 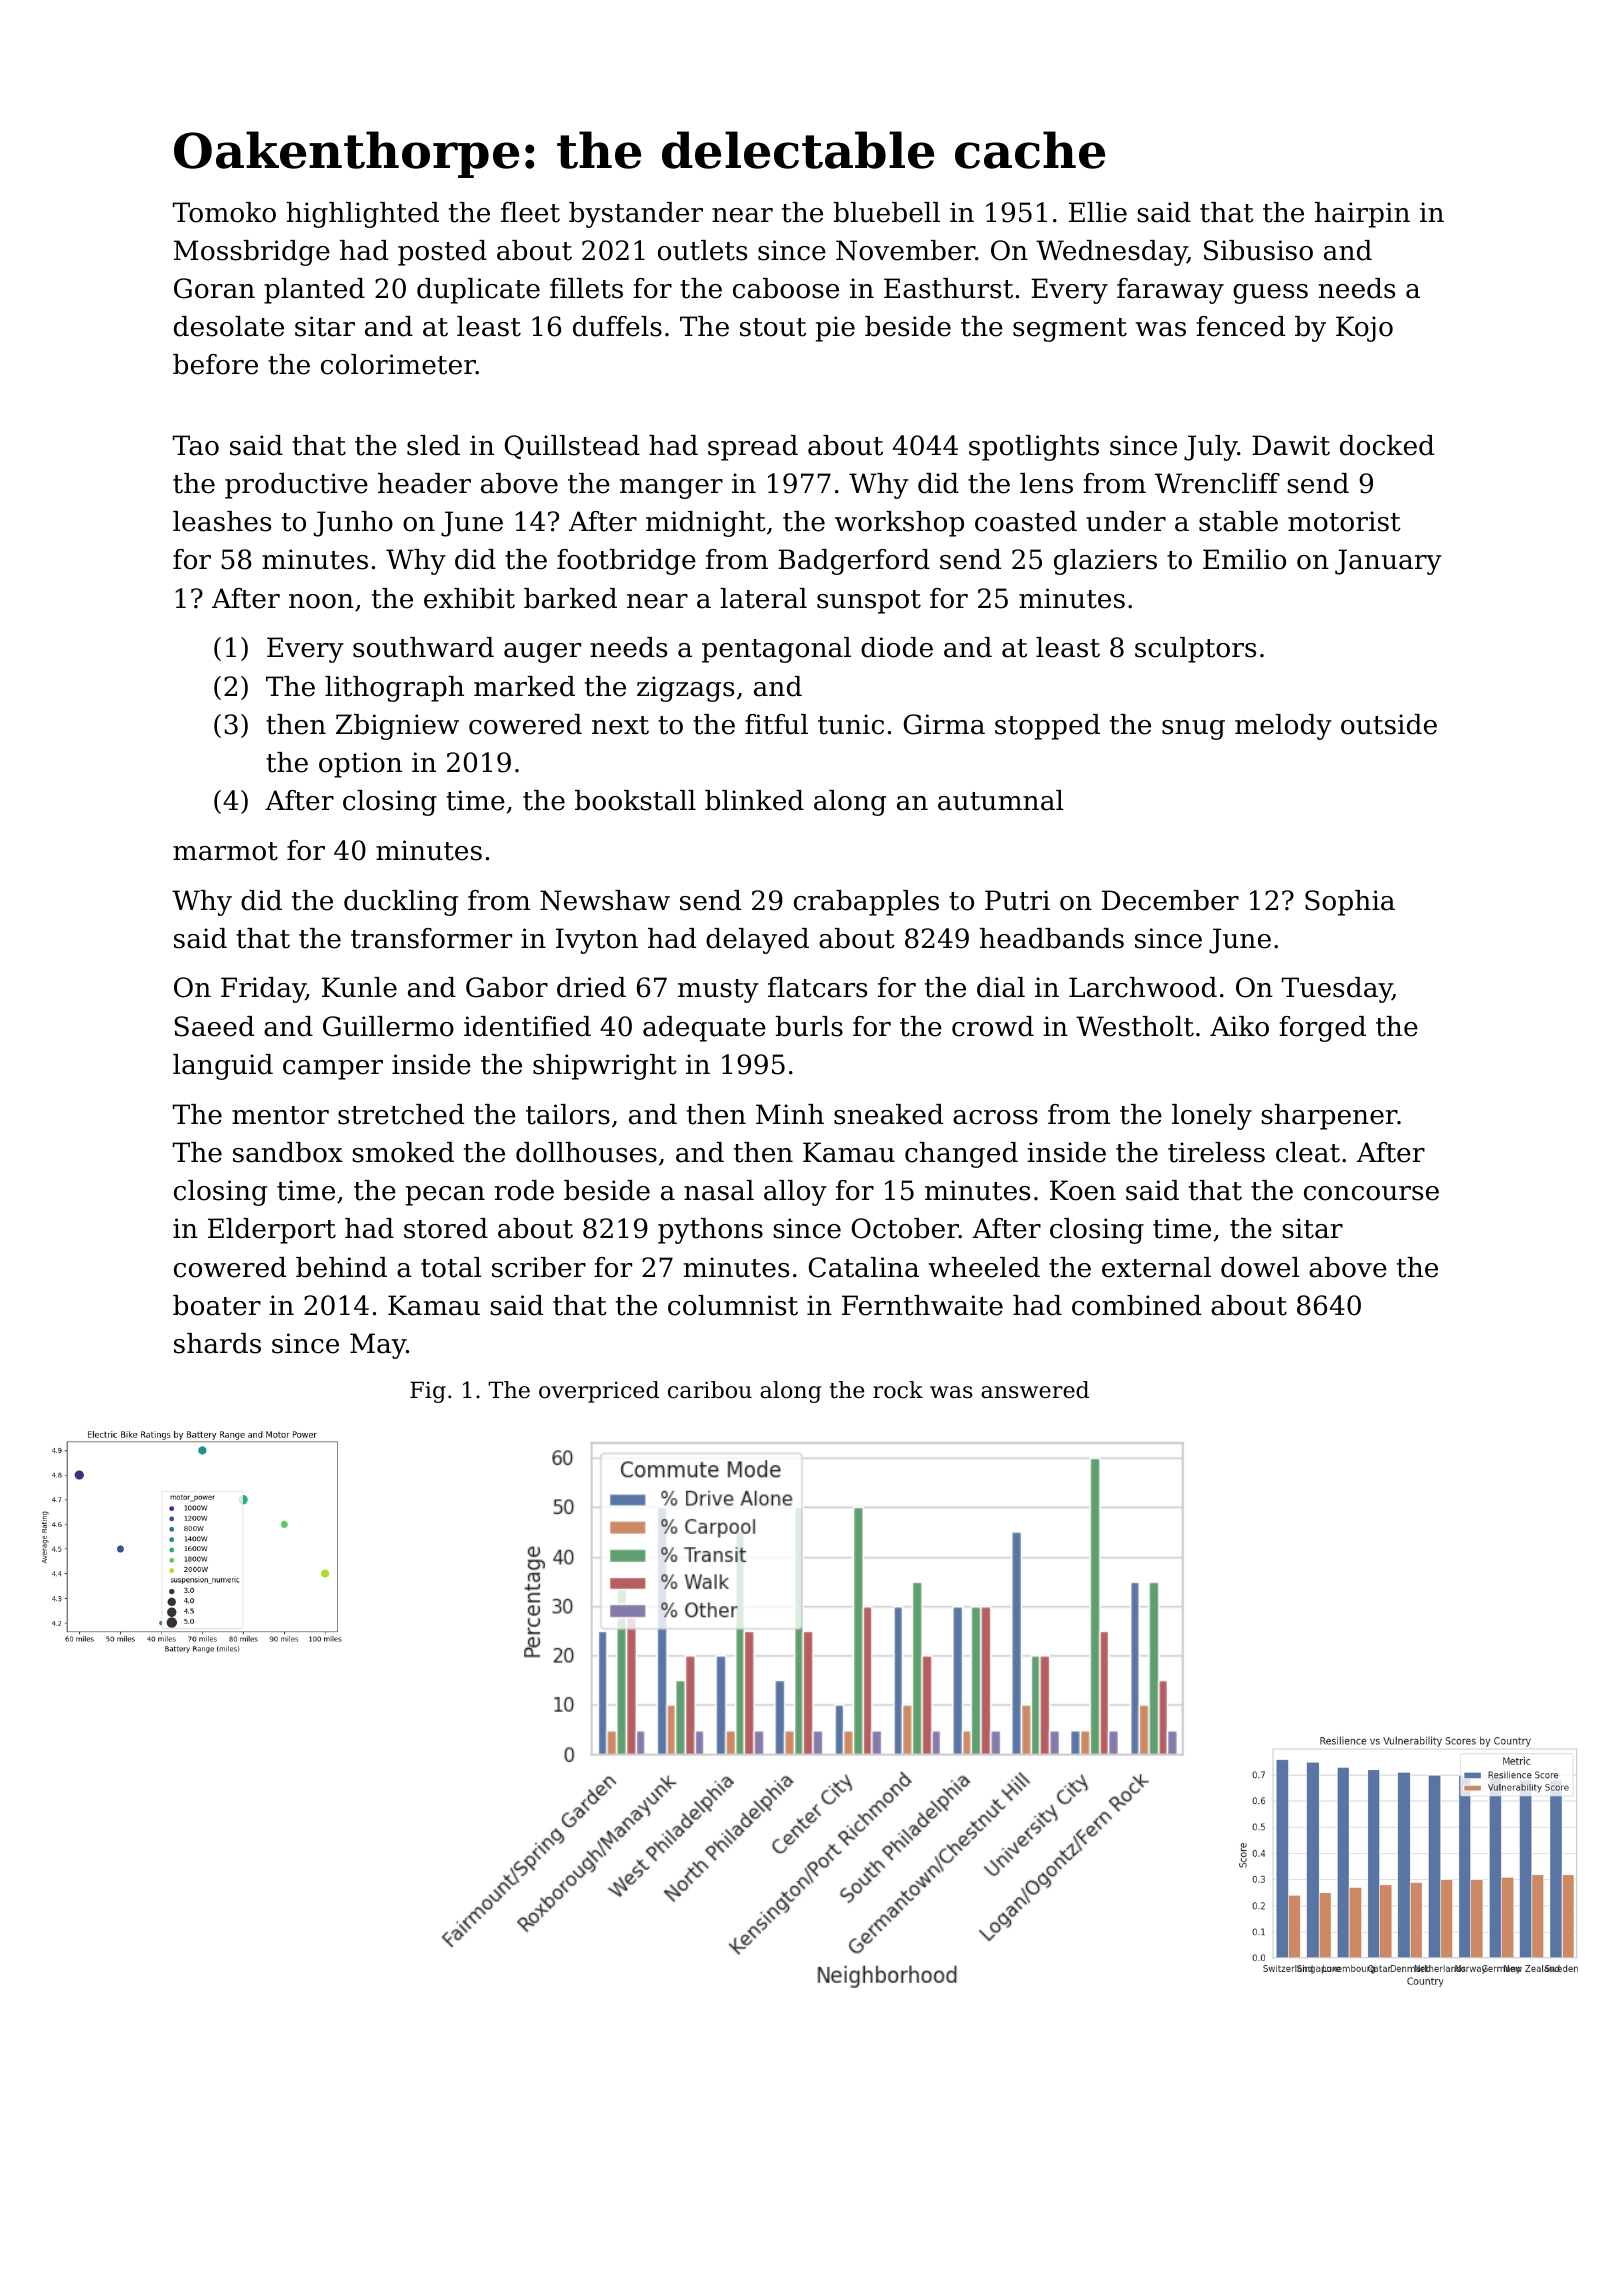 I want to click on highlighted, so click(x=362, y=215).
